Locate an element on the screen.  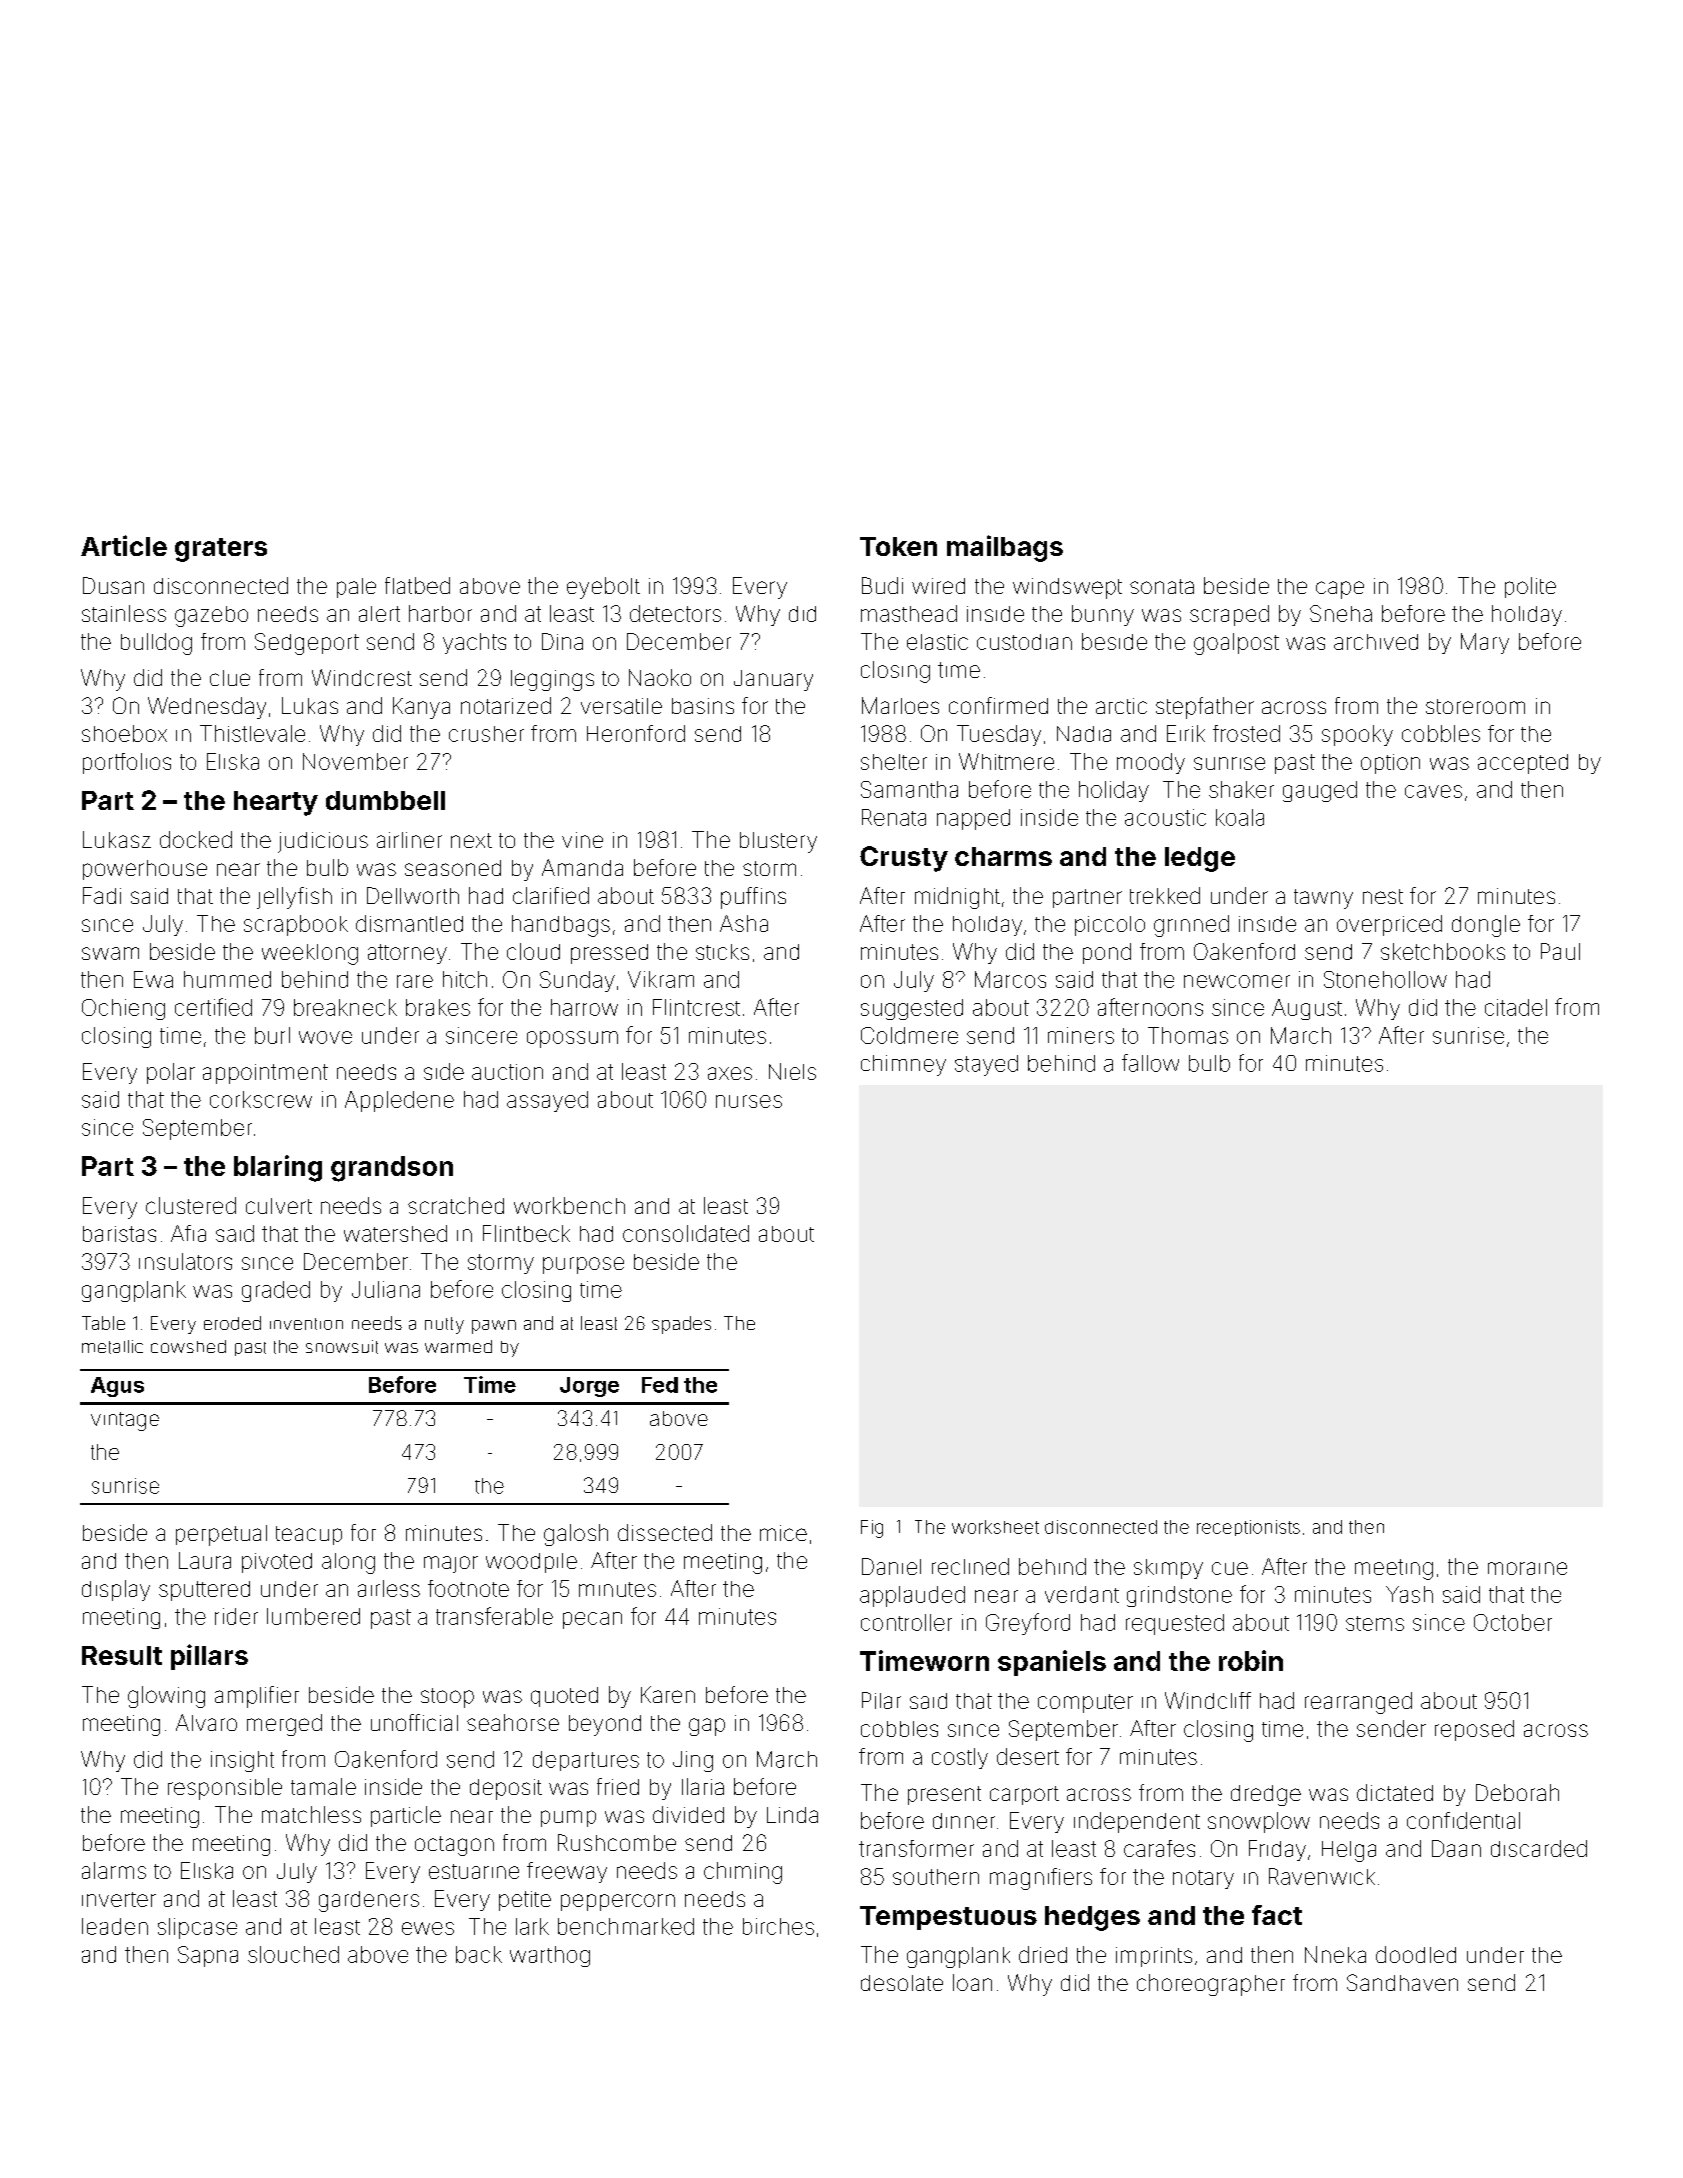
Fig is located at coordinates (872, 1529).
